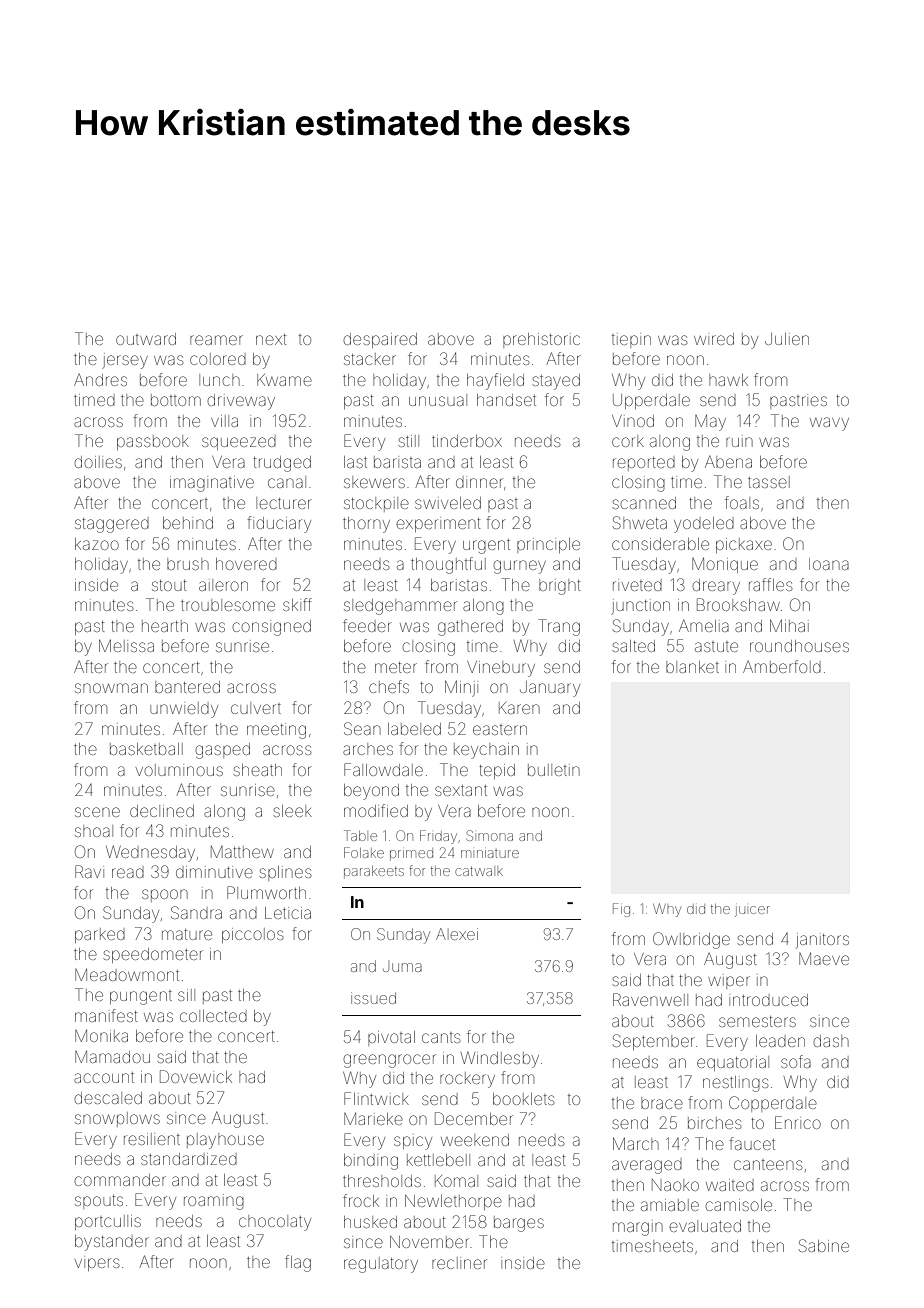  What do you see at coordinates (459, 1263) in the screenshot?
I see `recliner` at bounding box center [459, 1263].
